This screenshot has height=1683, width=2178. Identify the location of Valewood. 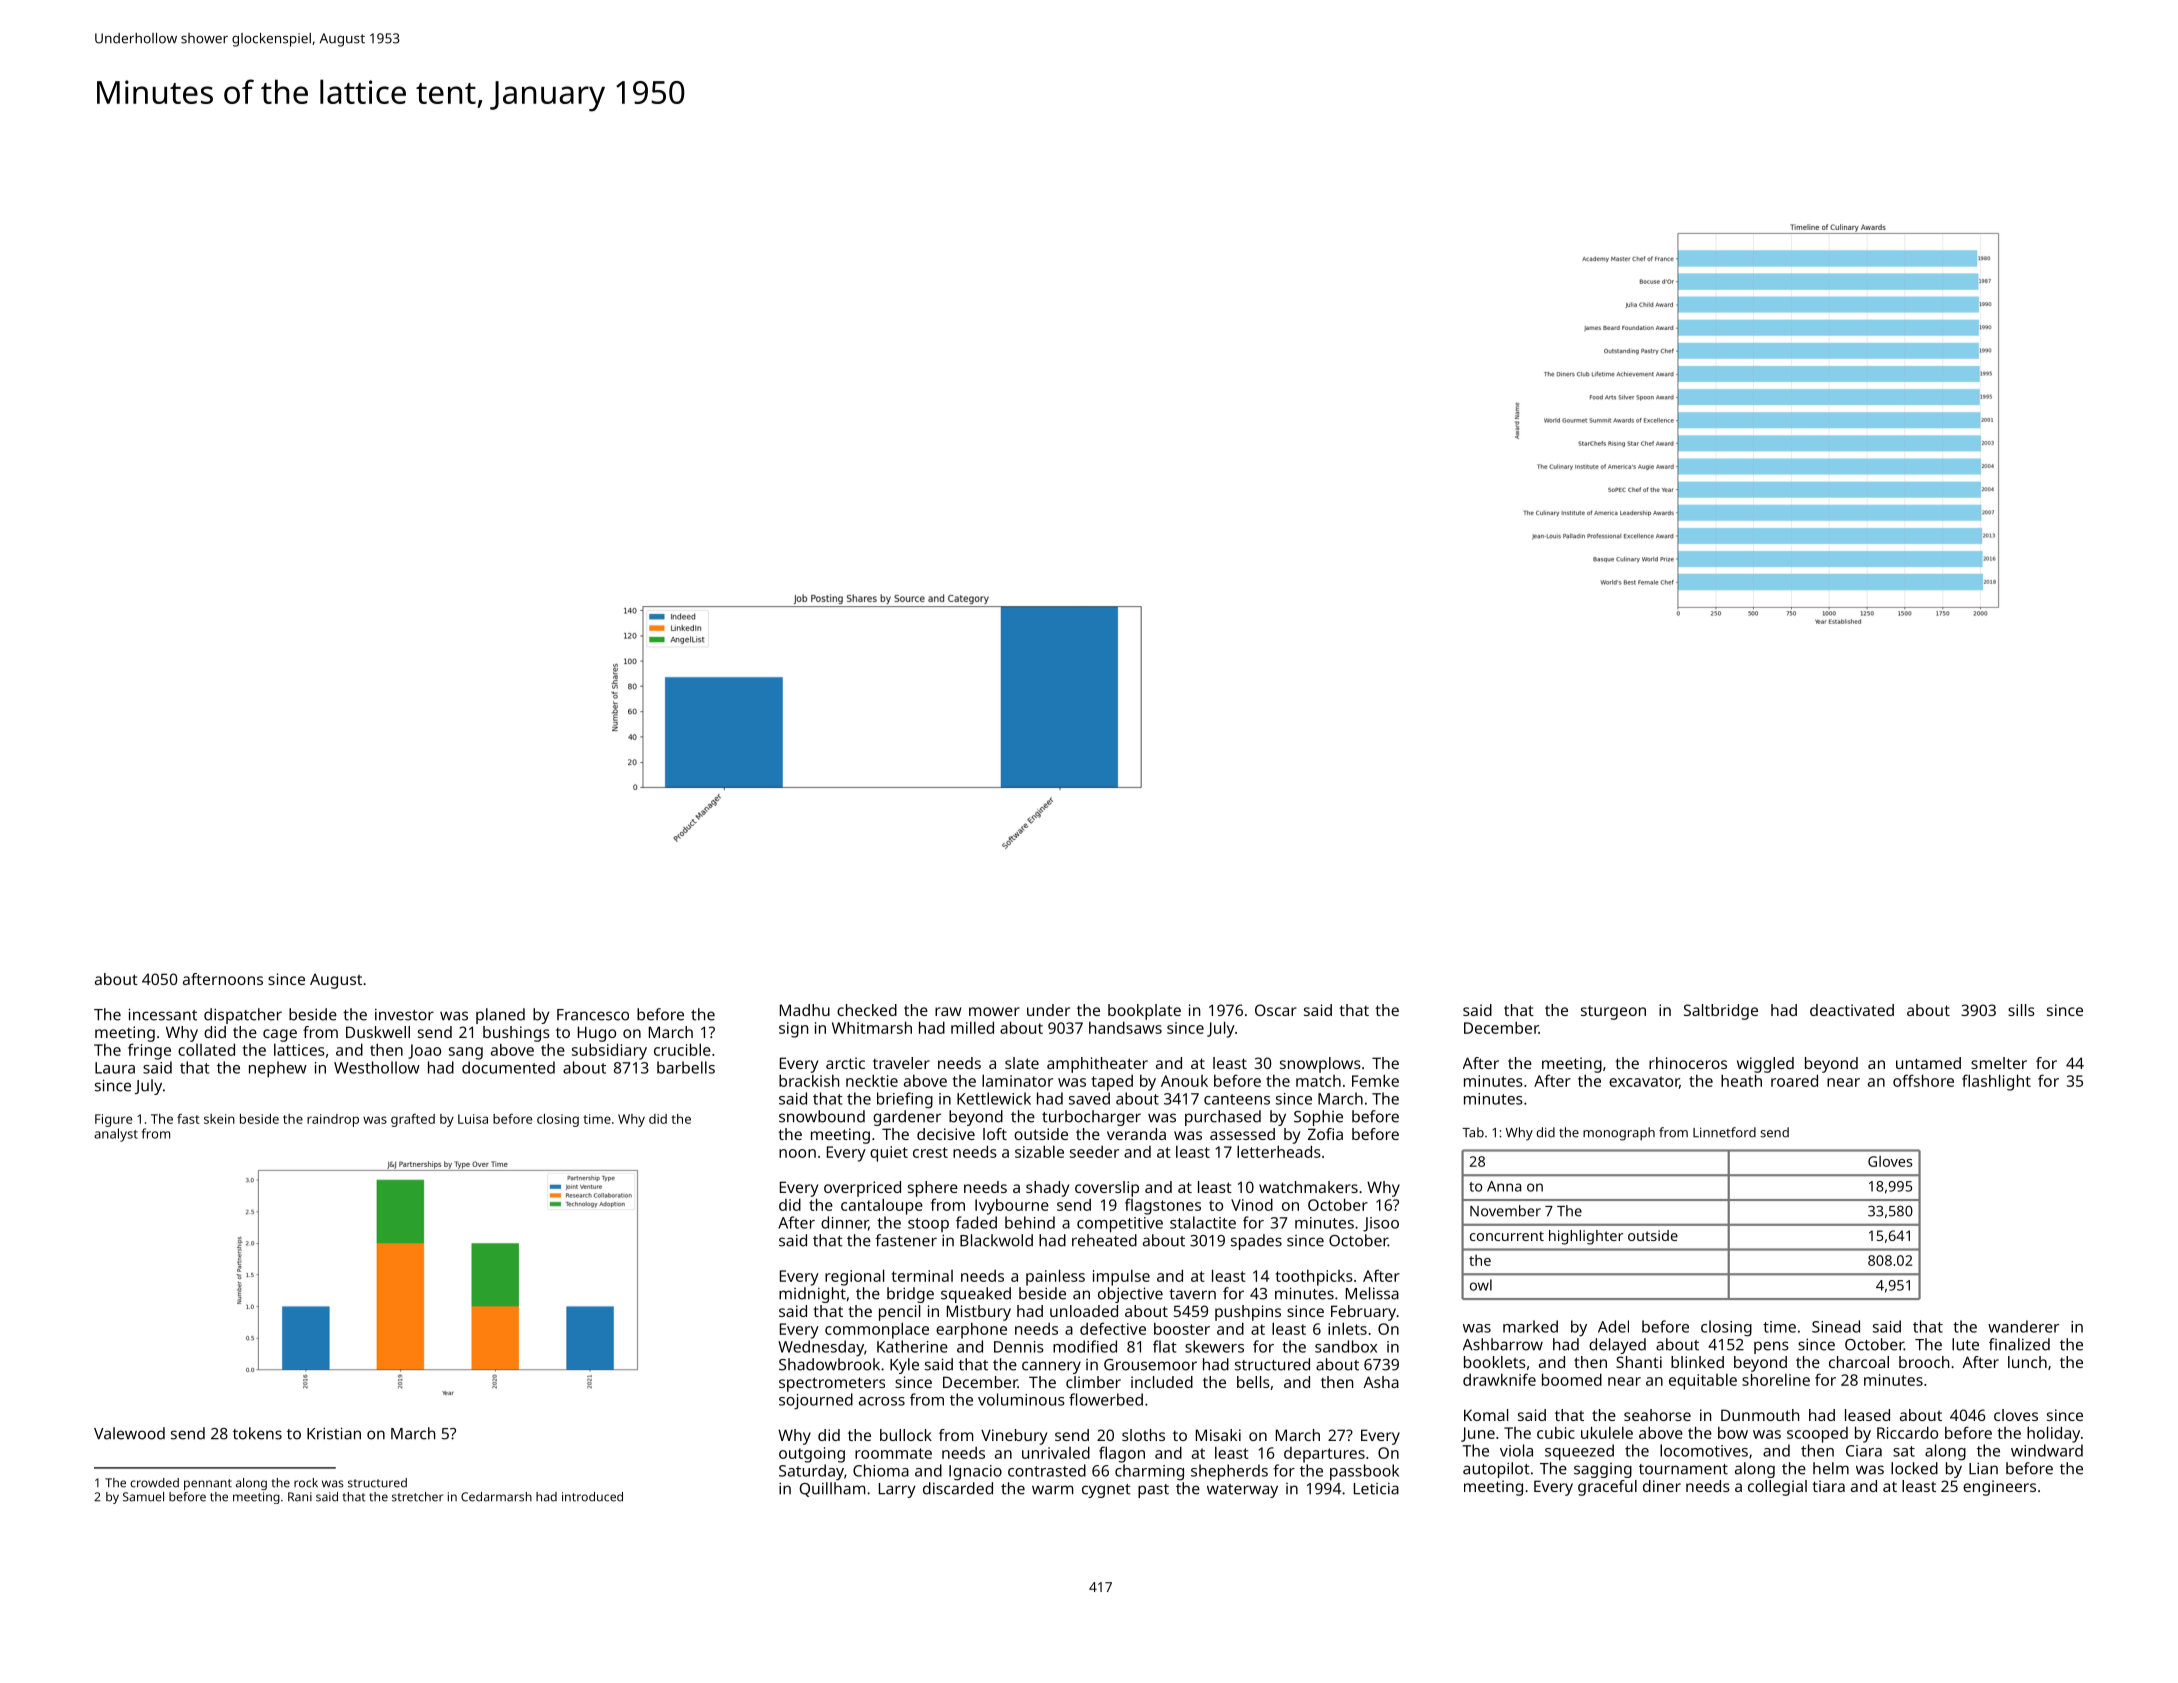
(129, 1433).
